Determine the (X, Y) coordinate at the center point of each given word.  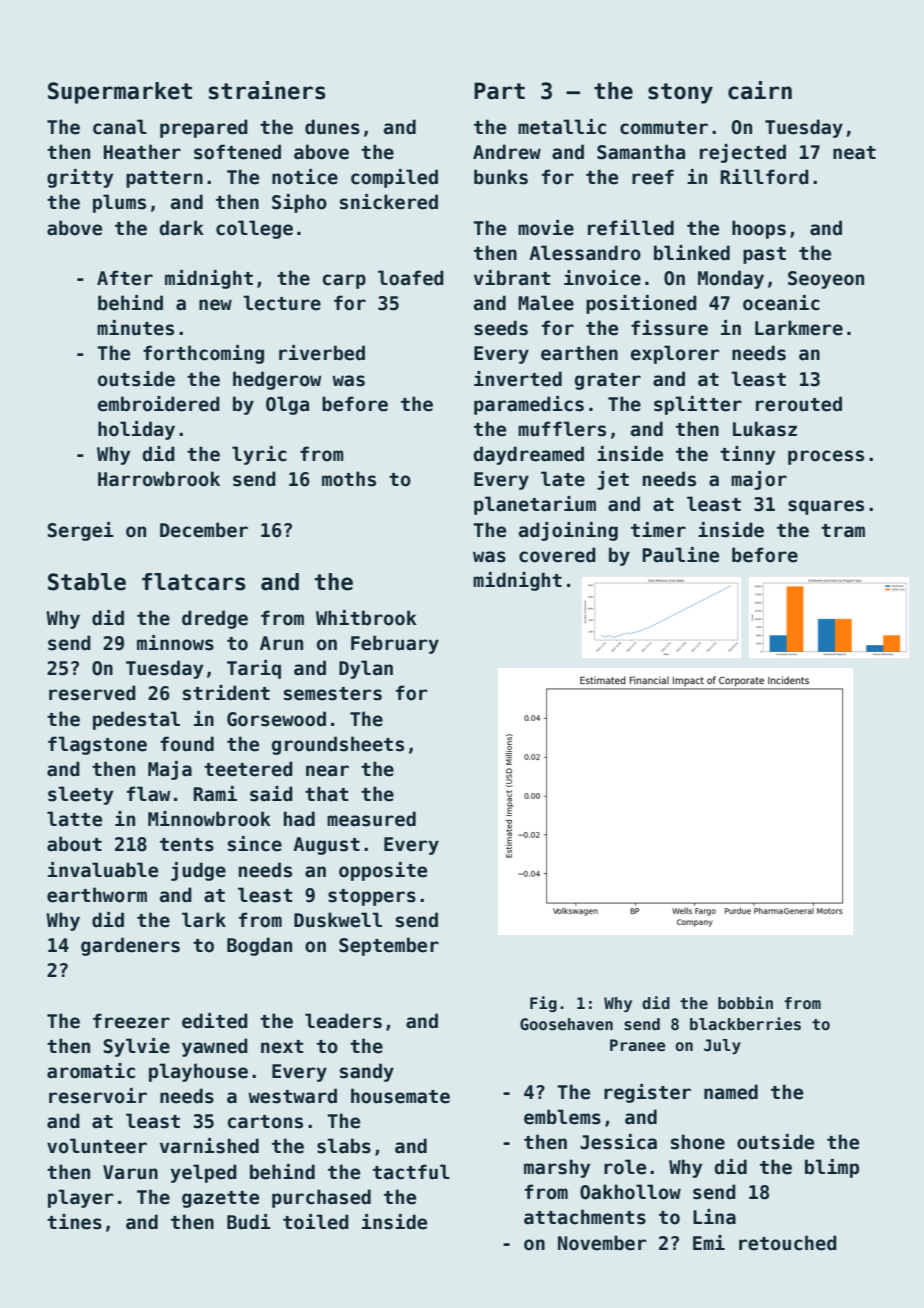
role (625, 1167)
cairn (760, 90)
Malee (546, 303)
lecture (282, 303)
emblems (562, 1117)
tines (74, 1222)
